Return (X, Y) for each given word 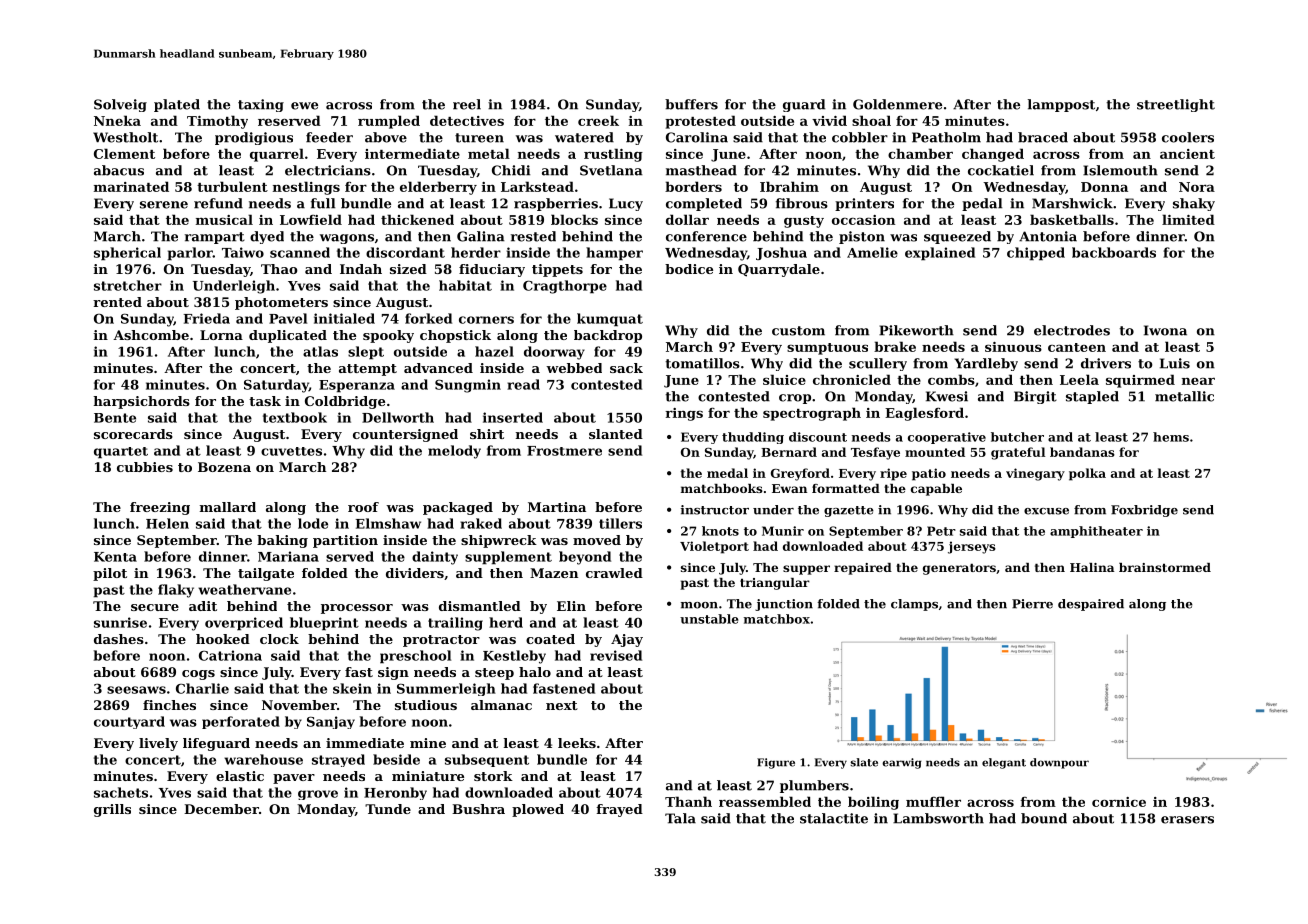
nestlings (306, 188)
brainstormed (1165, 567)
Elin (571, 606)
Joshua (781, 253)
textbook (295, 417)
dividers (415, 573)
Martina (557, 507)
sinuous (1013, 347)
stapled (1092, 397)
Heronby (395, 793)
